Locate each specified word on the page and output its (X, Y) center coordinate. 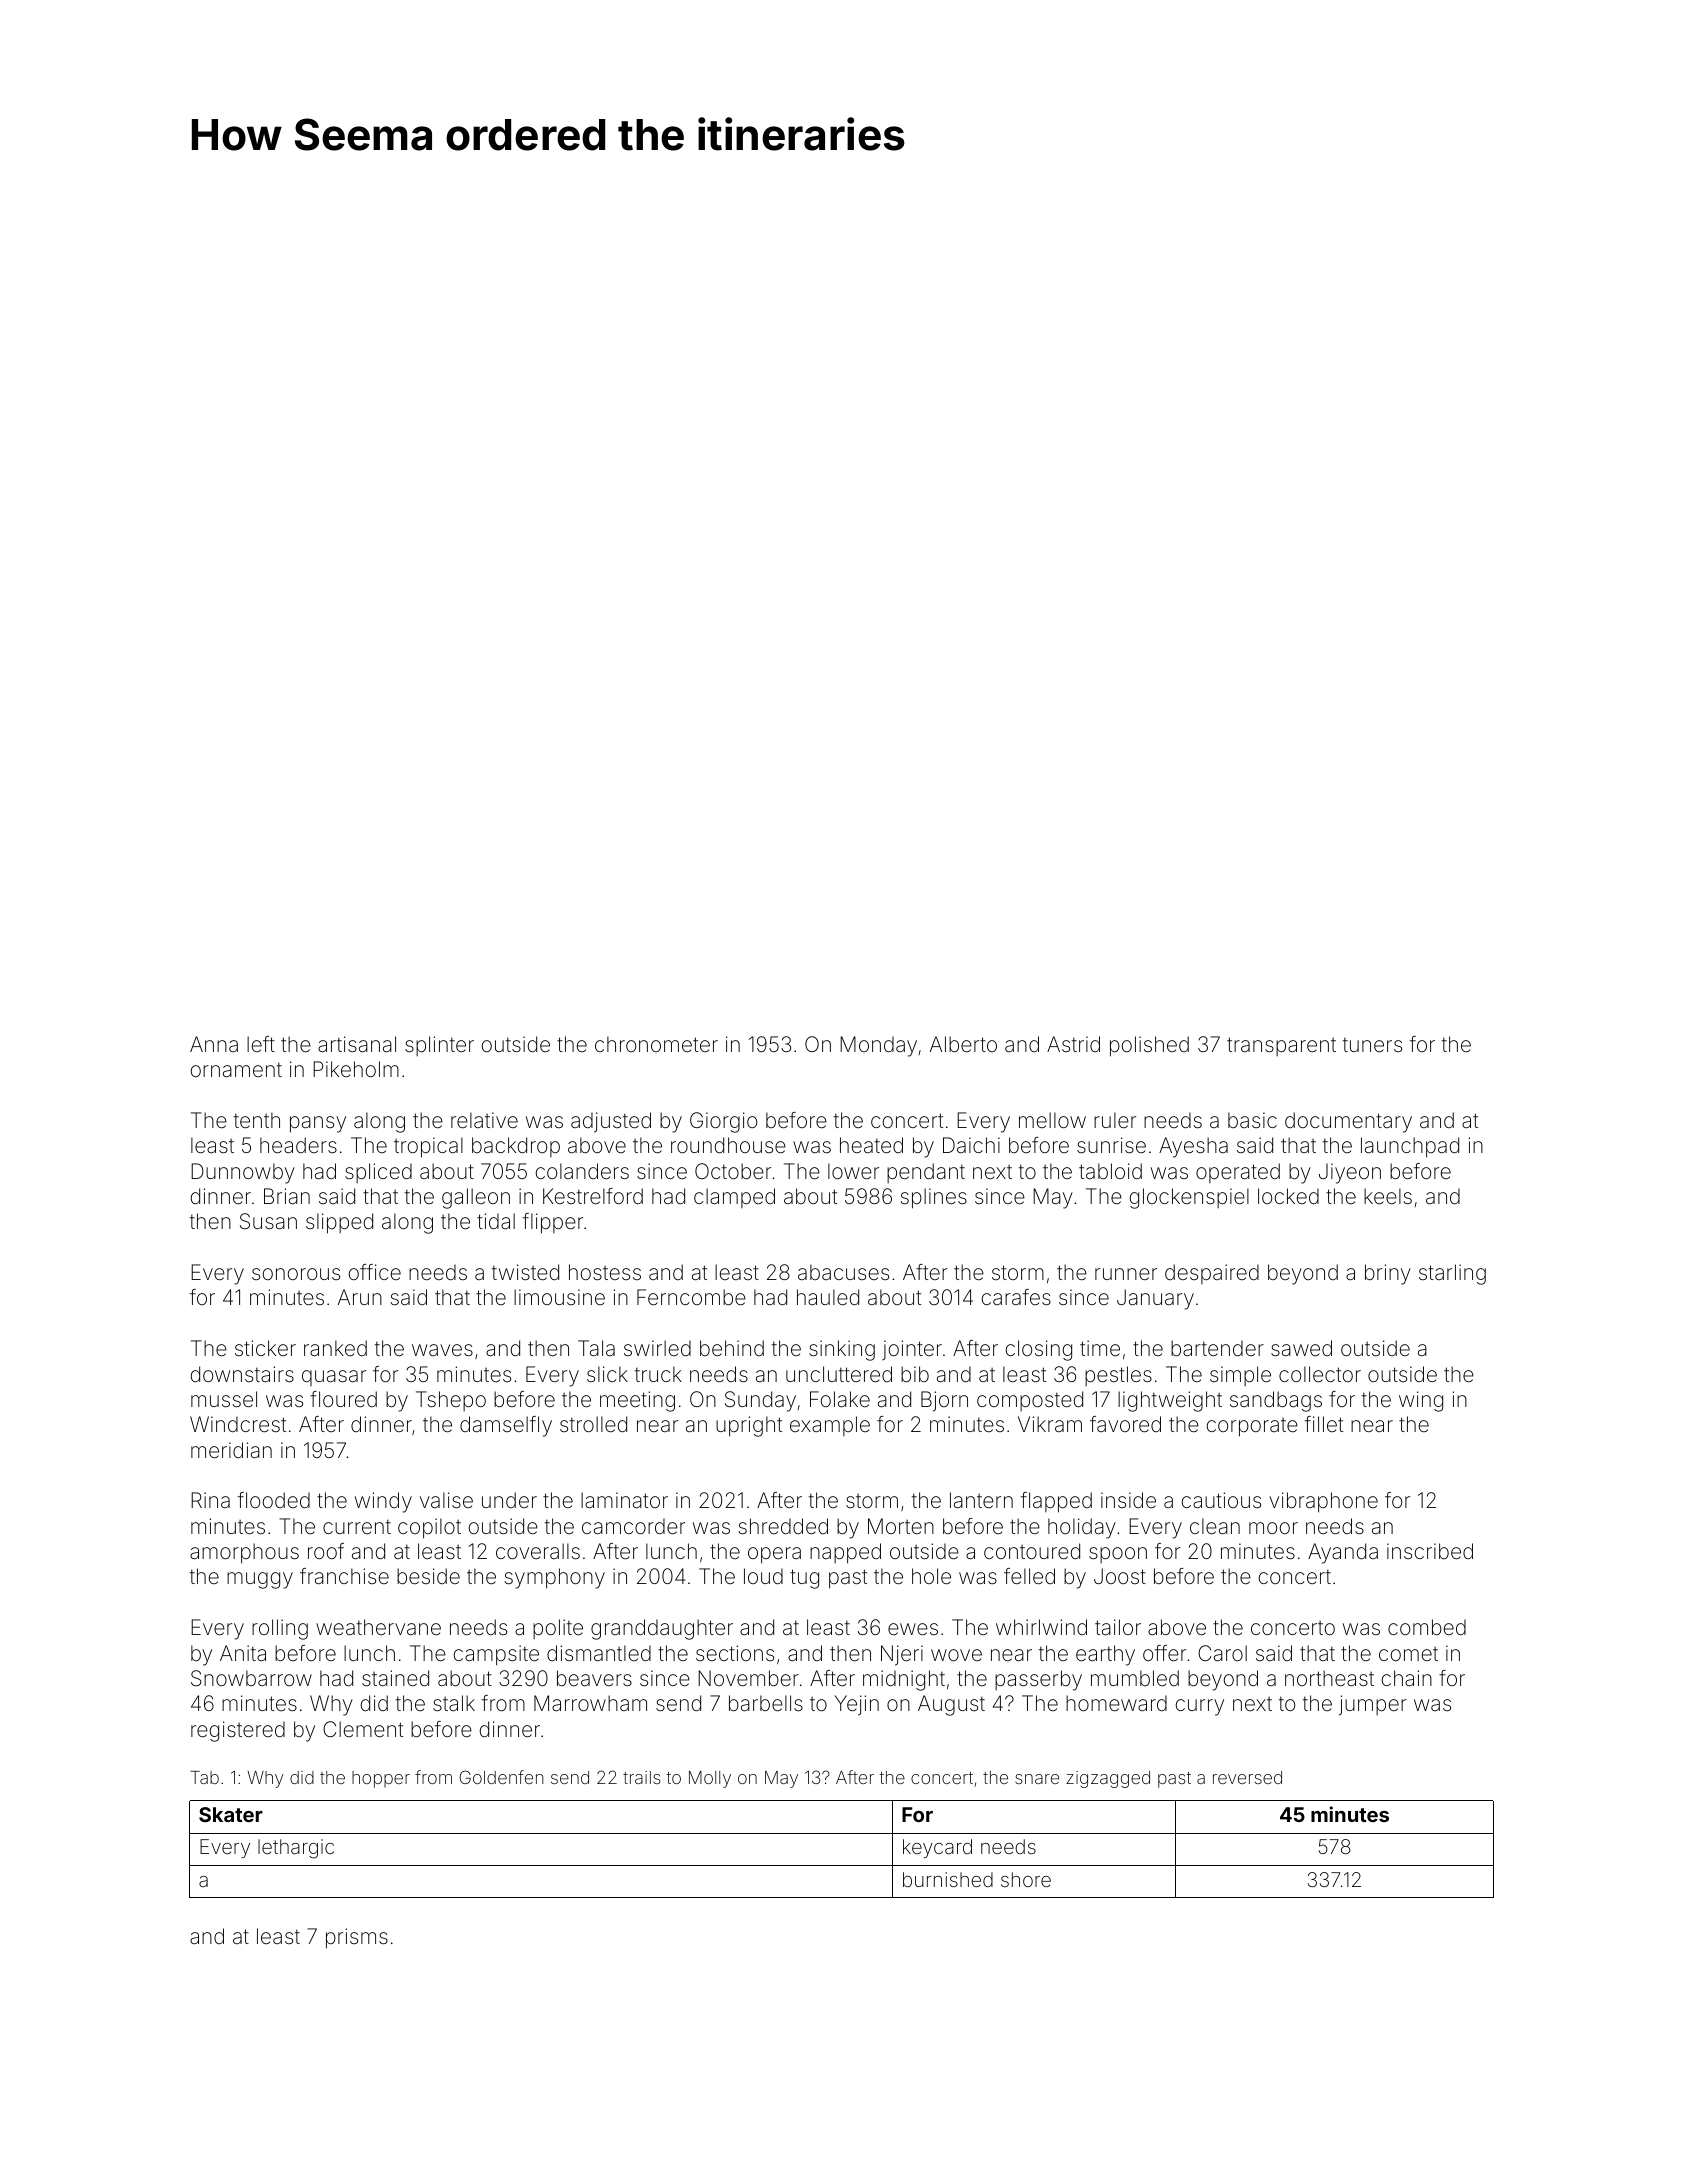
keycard (937, 1848)
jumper (1373, 1705)
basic (1252, 1120)
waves (442, 1350)
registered (238, 1731)
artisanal (357, 1044)
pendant (926, 1173)
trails (642, 1777)
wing (1421, 1401)
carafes (1016, 1297)
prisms (357, 1938)
